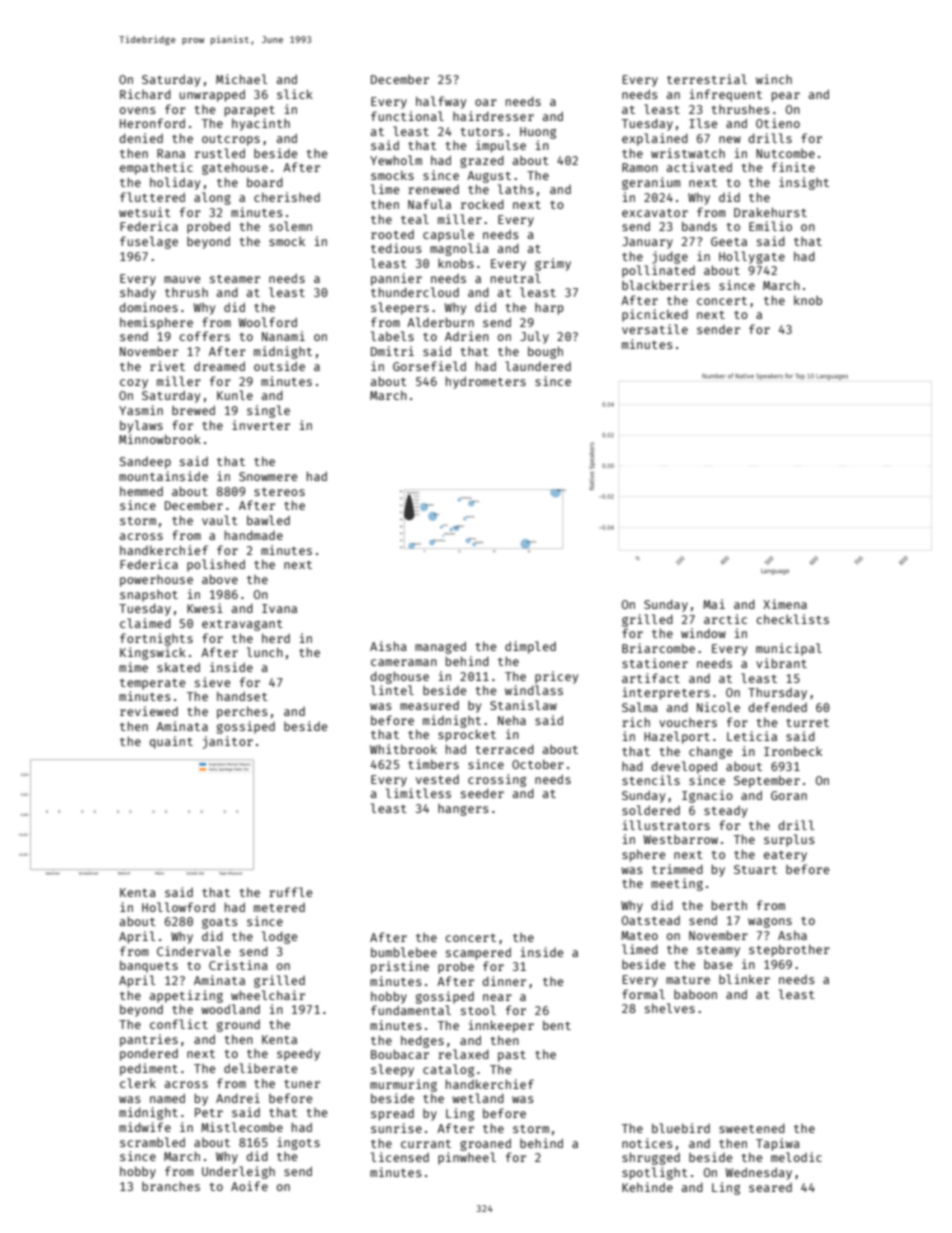 This document has height=1233, width=952. Describe the element at coordinates (238, 1098) in the document. I see `Andrei` at that location.
